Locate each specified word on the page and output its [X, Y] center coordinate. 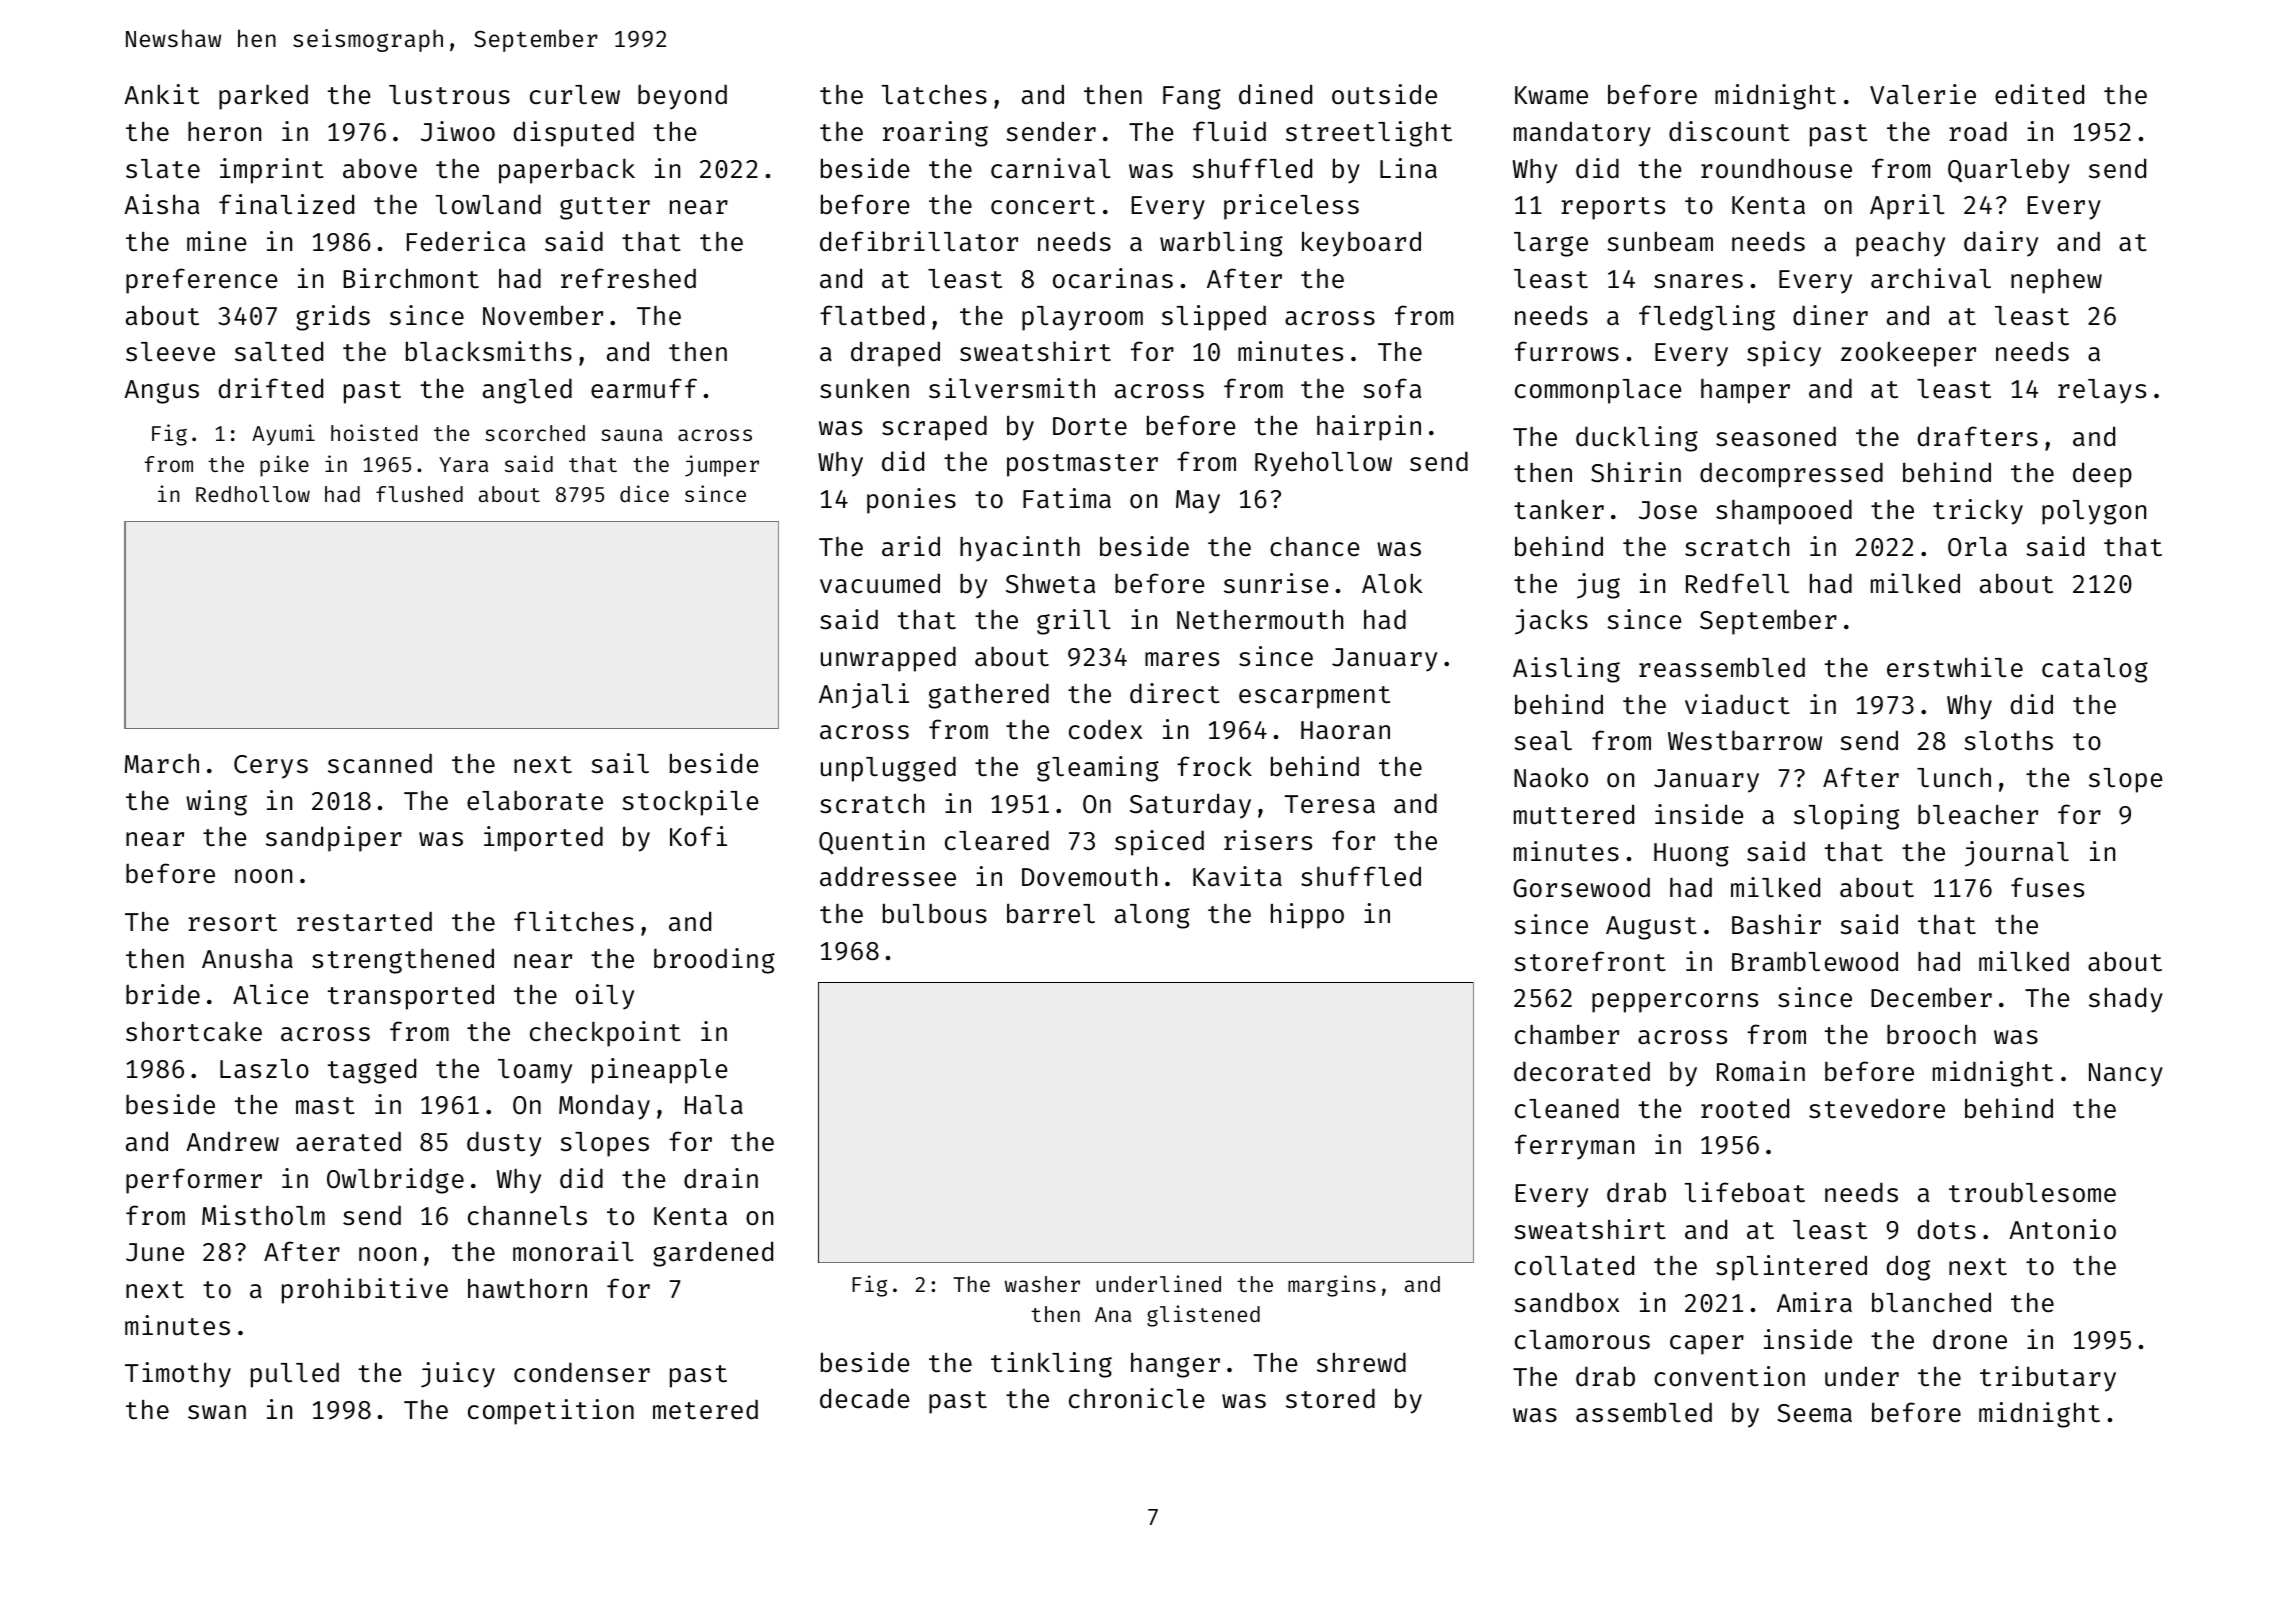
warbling [1221, 244]
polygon [2094, 512]
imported [543, 839]
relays [2102, 391]
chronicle [1136, 1398]
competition [551, 1412]
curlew [575, 95]
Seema [1815, 1413]
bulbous [935, 913]
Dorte [1090, 426]
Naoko [1551, 777]
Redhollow [253, 494]
